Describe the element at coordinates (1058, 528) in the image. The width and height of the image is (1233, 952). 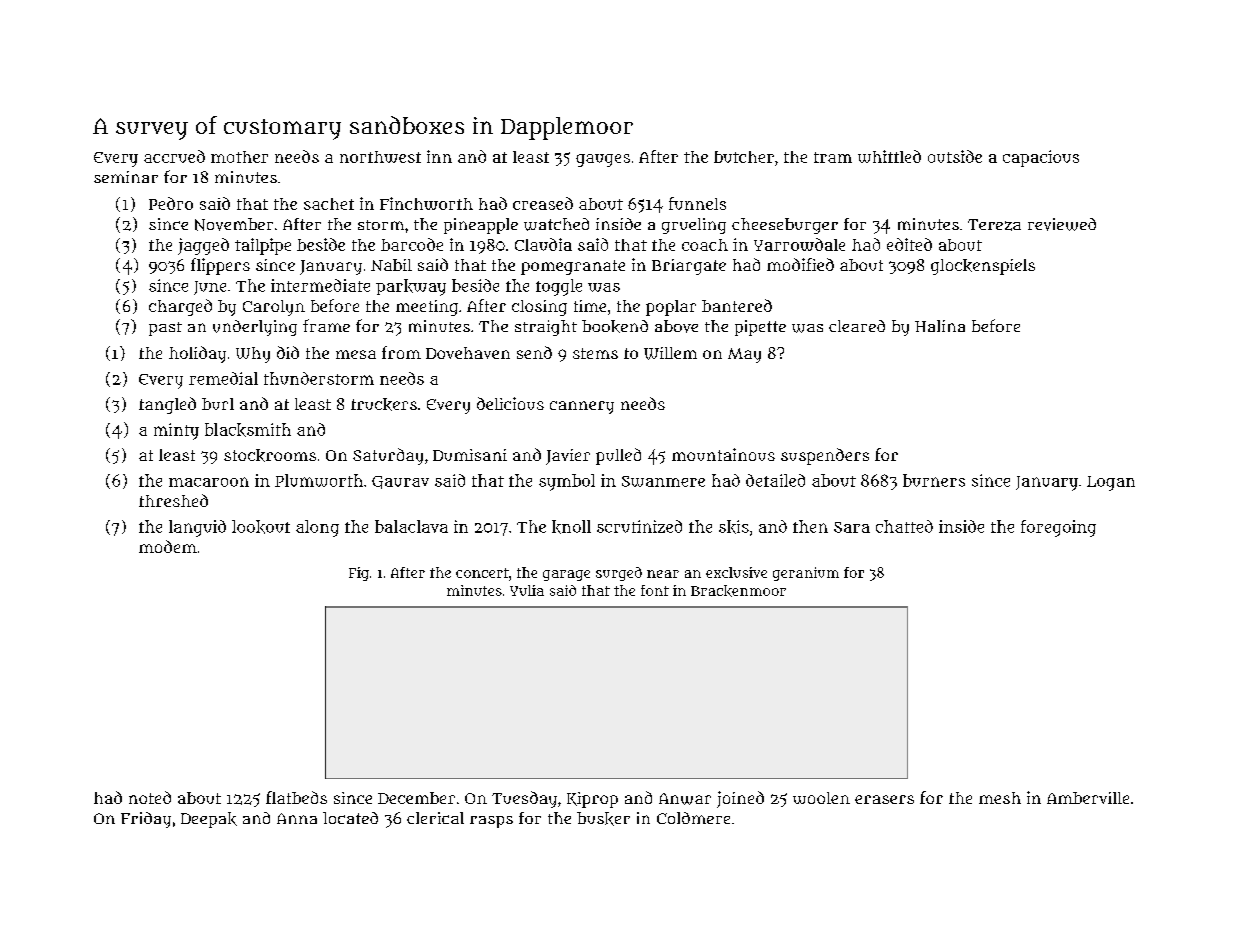
I see `foregoing` at that location.
